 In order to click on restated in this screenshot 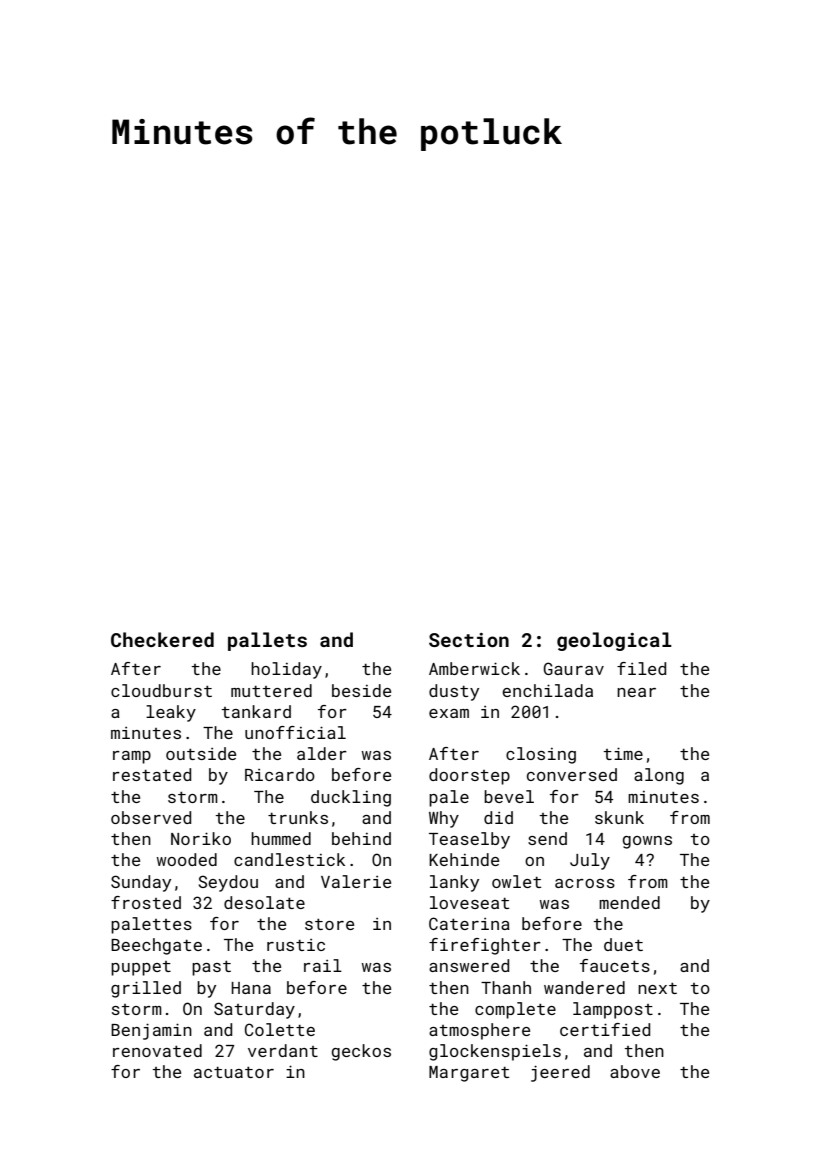, I will do `click(152, 774)`.
